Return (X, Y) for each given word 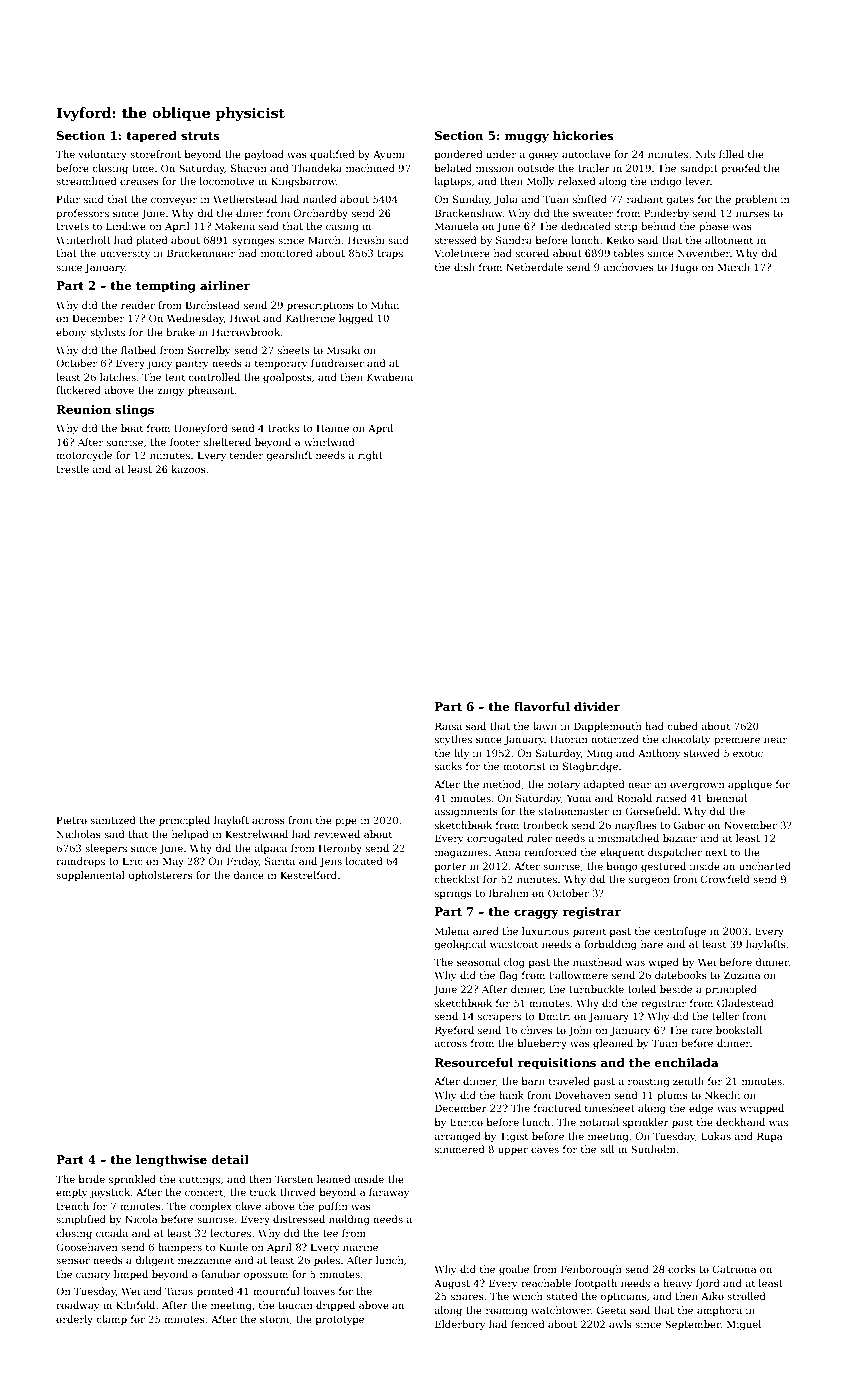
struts (200, 136)
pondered (459, 155)
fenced (528, 1324)
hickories (583, 135)
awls (620, 1324)
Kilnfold (135, 1305)
